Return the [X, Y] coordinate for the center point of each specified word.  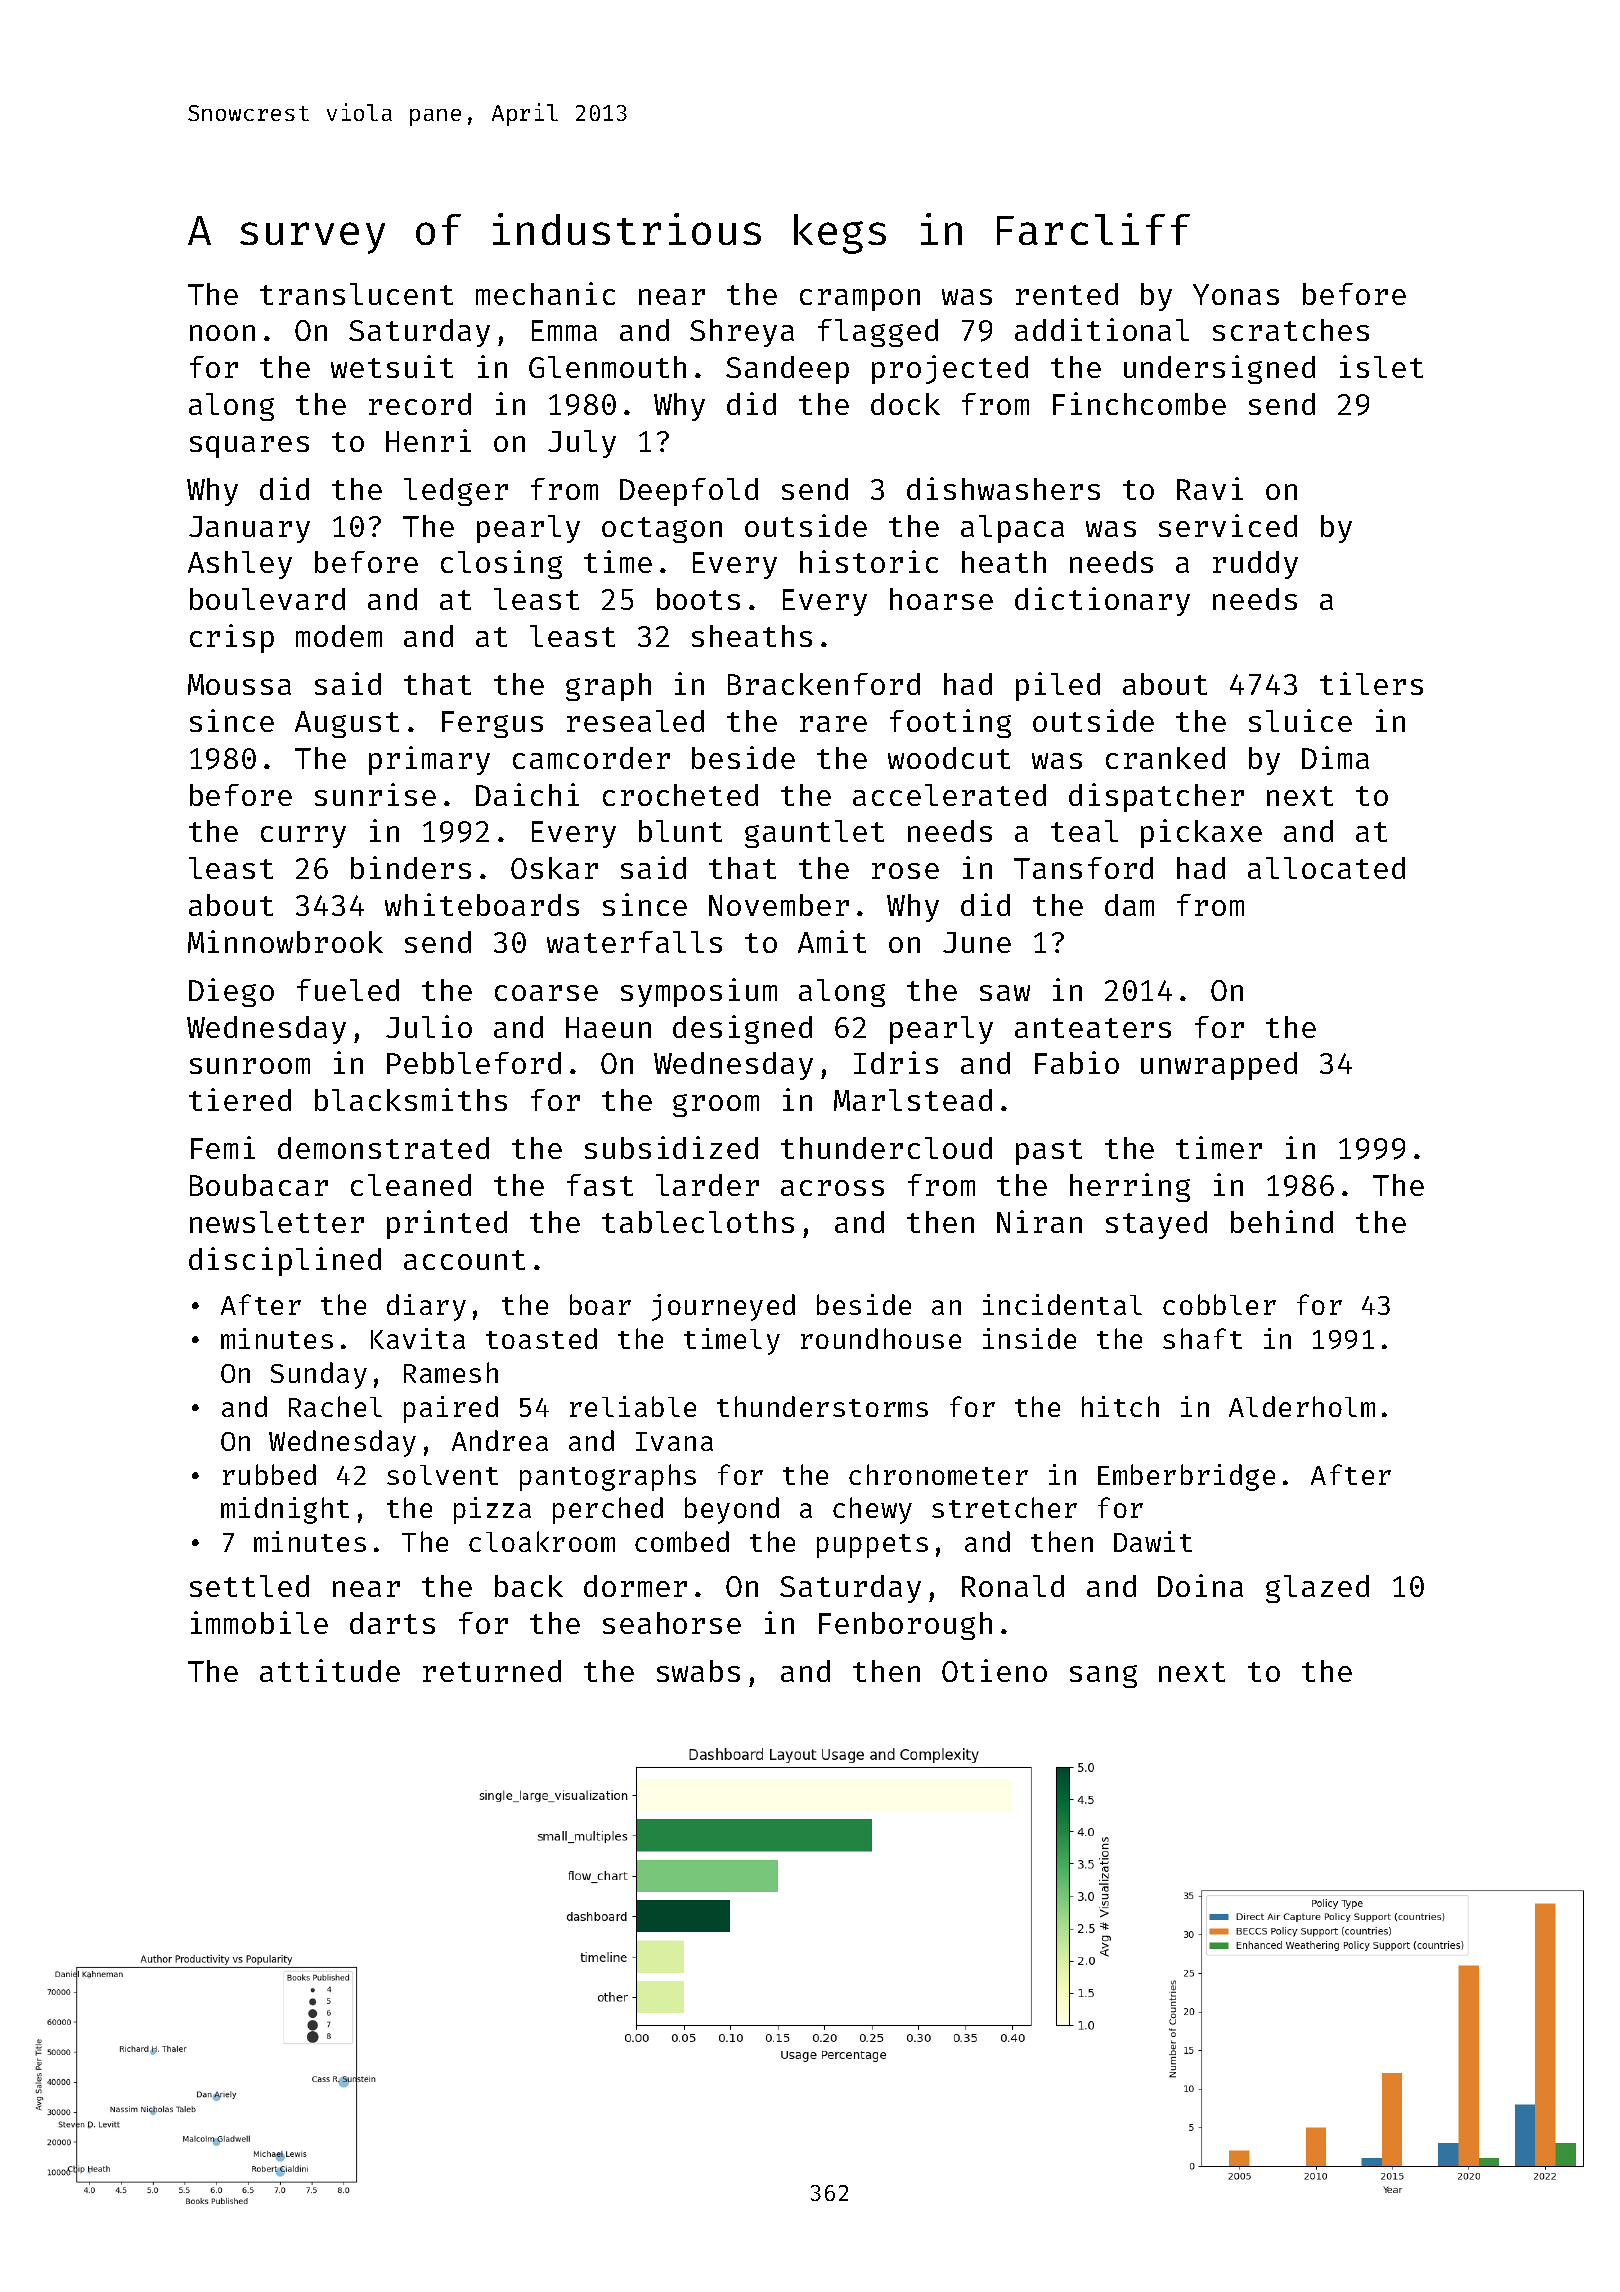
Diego [231, 992]
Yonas [1236, 294]
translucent [356, 294]
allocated [1326, 868]
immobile [259, 1622]
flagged [878, 333]
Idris [896, 1062]
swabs [698, 1671]
